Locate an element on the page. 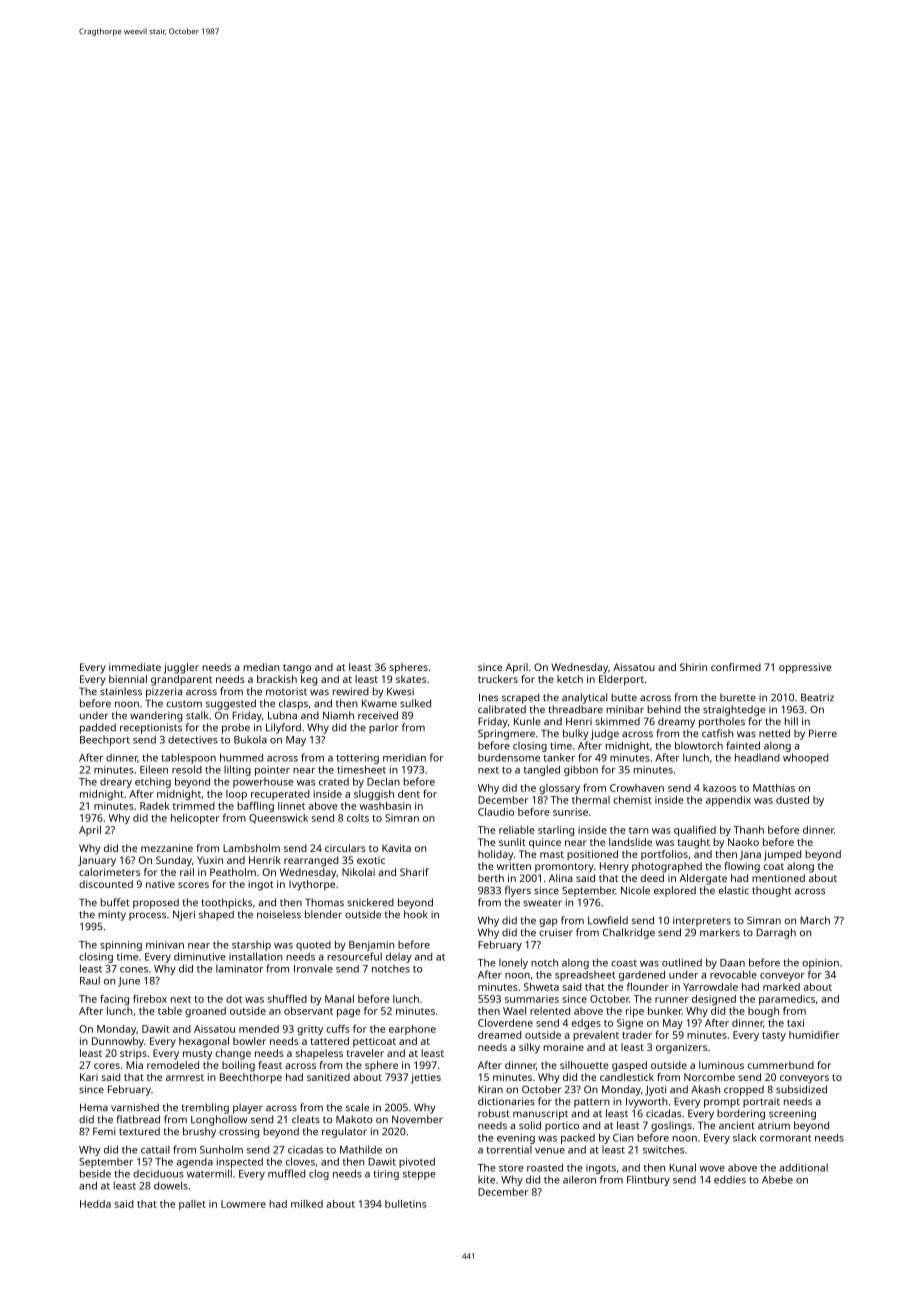 The image size is (924, 1308). November is located at coordinates (417, 1119).
